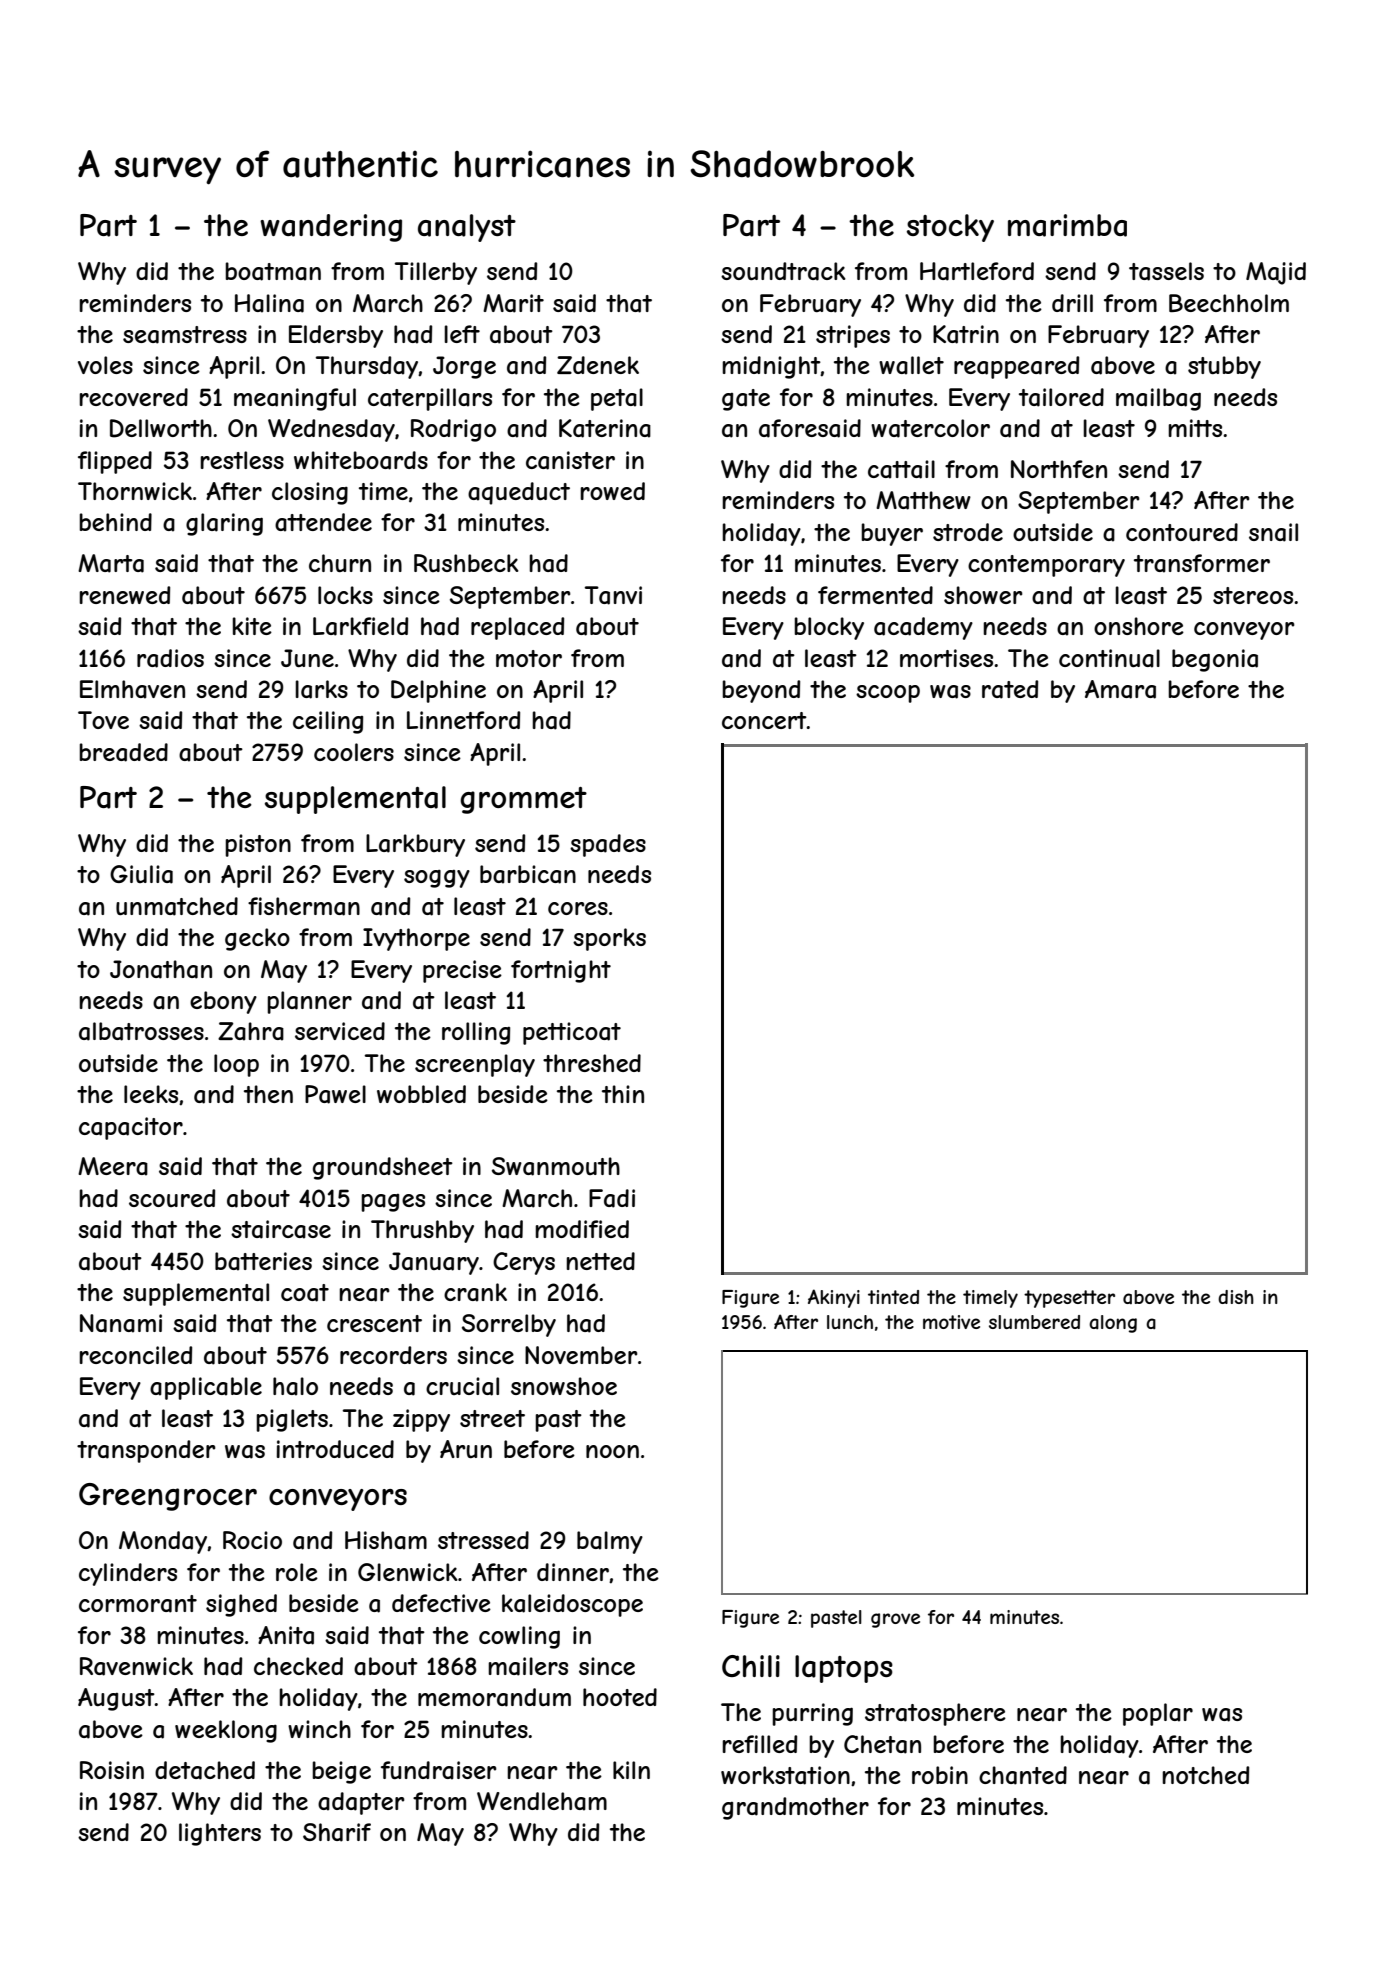  Describe the element at coordinates (466, 563) in the screenshot. I see `Rushbeck` at that location.
